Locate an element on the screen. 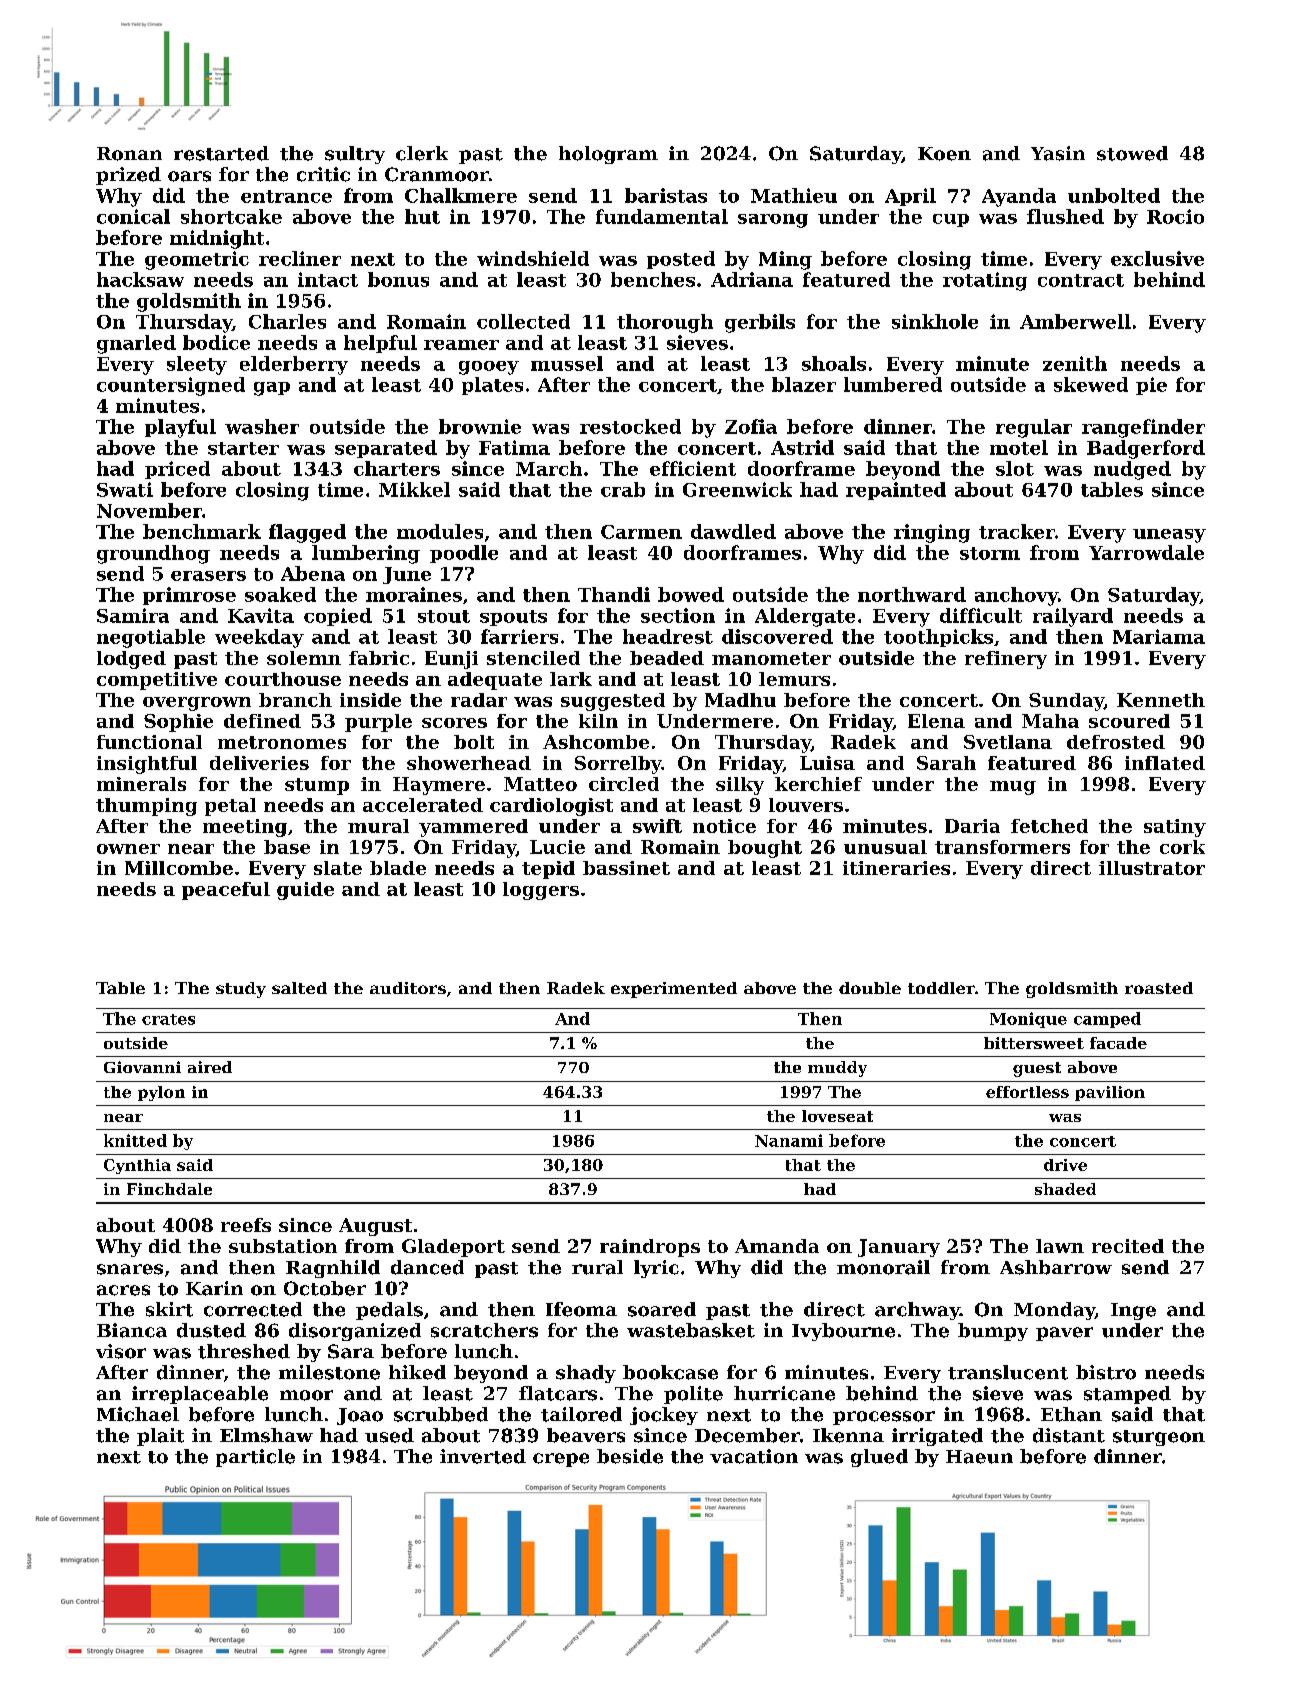 The width and height of the screenshot is (1301, 1683). Ronan is located at coordinates (129, 154).
